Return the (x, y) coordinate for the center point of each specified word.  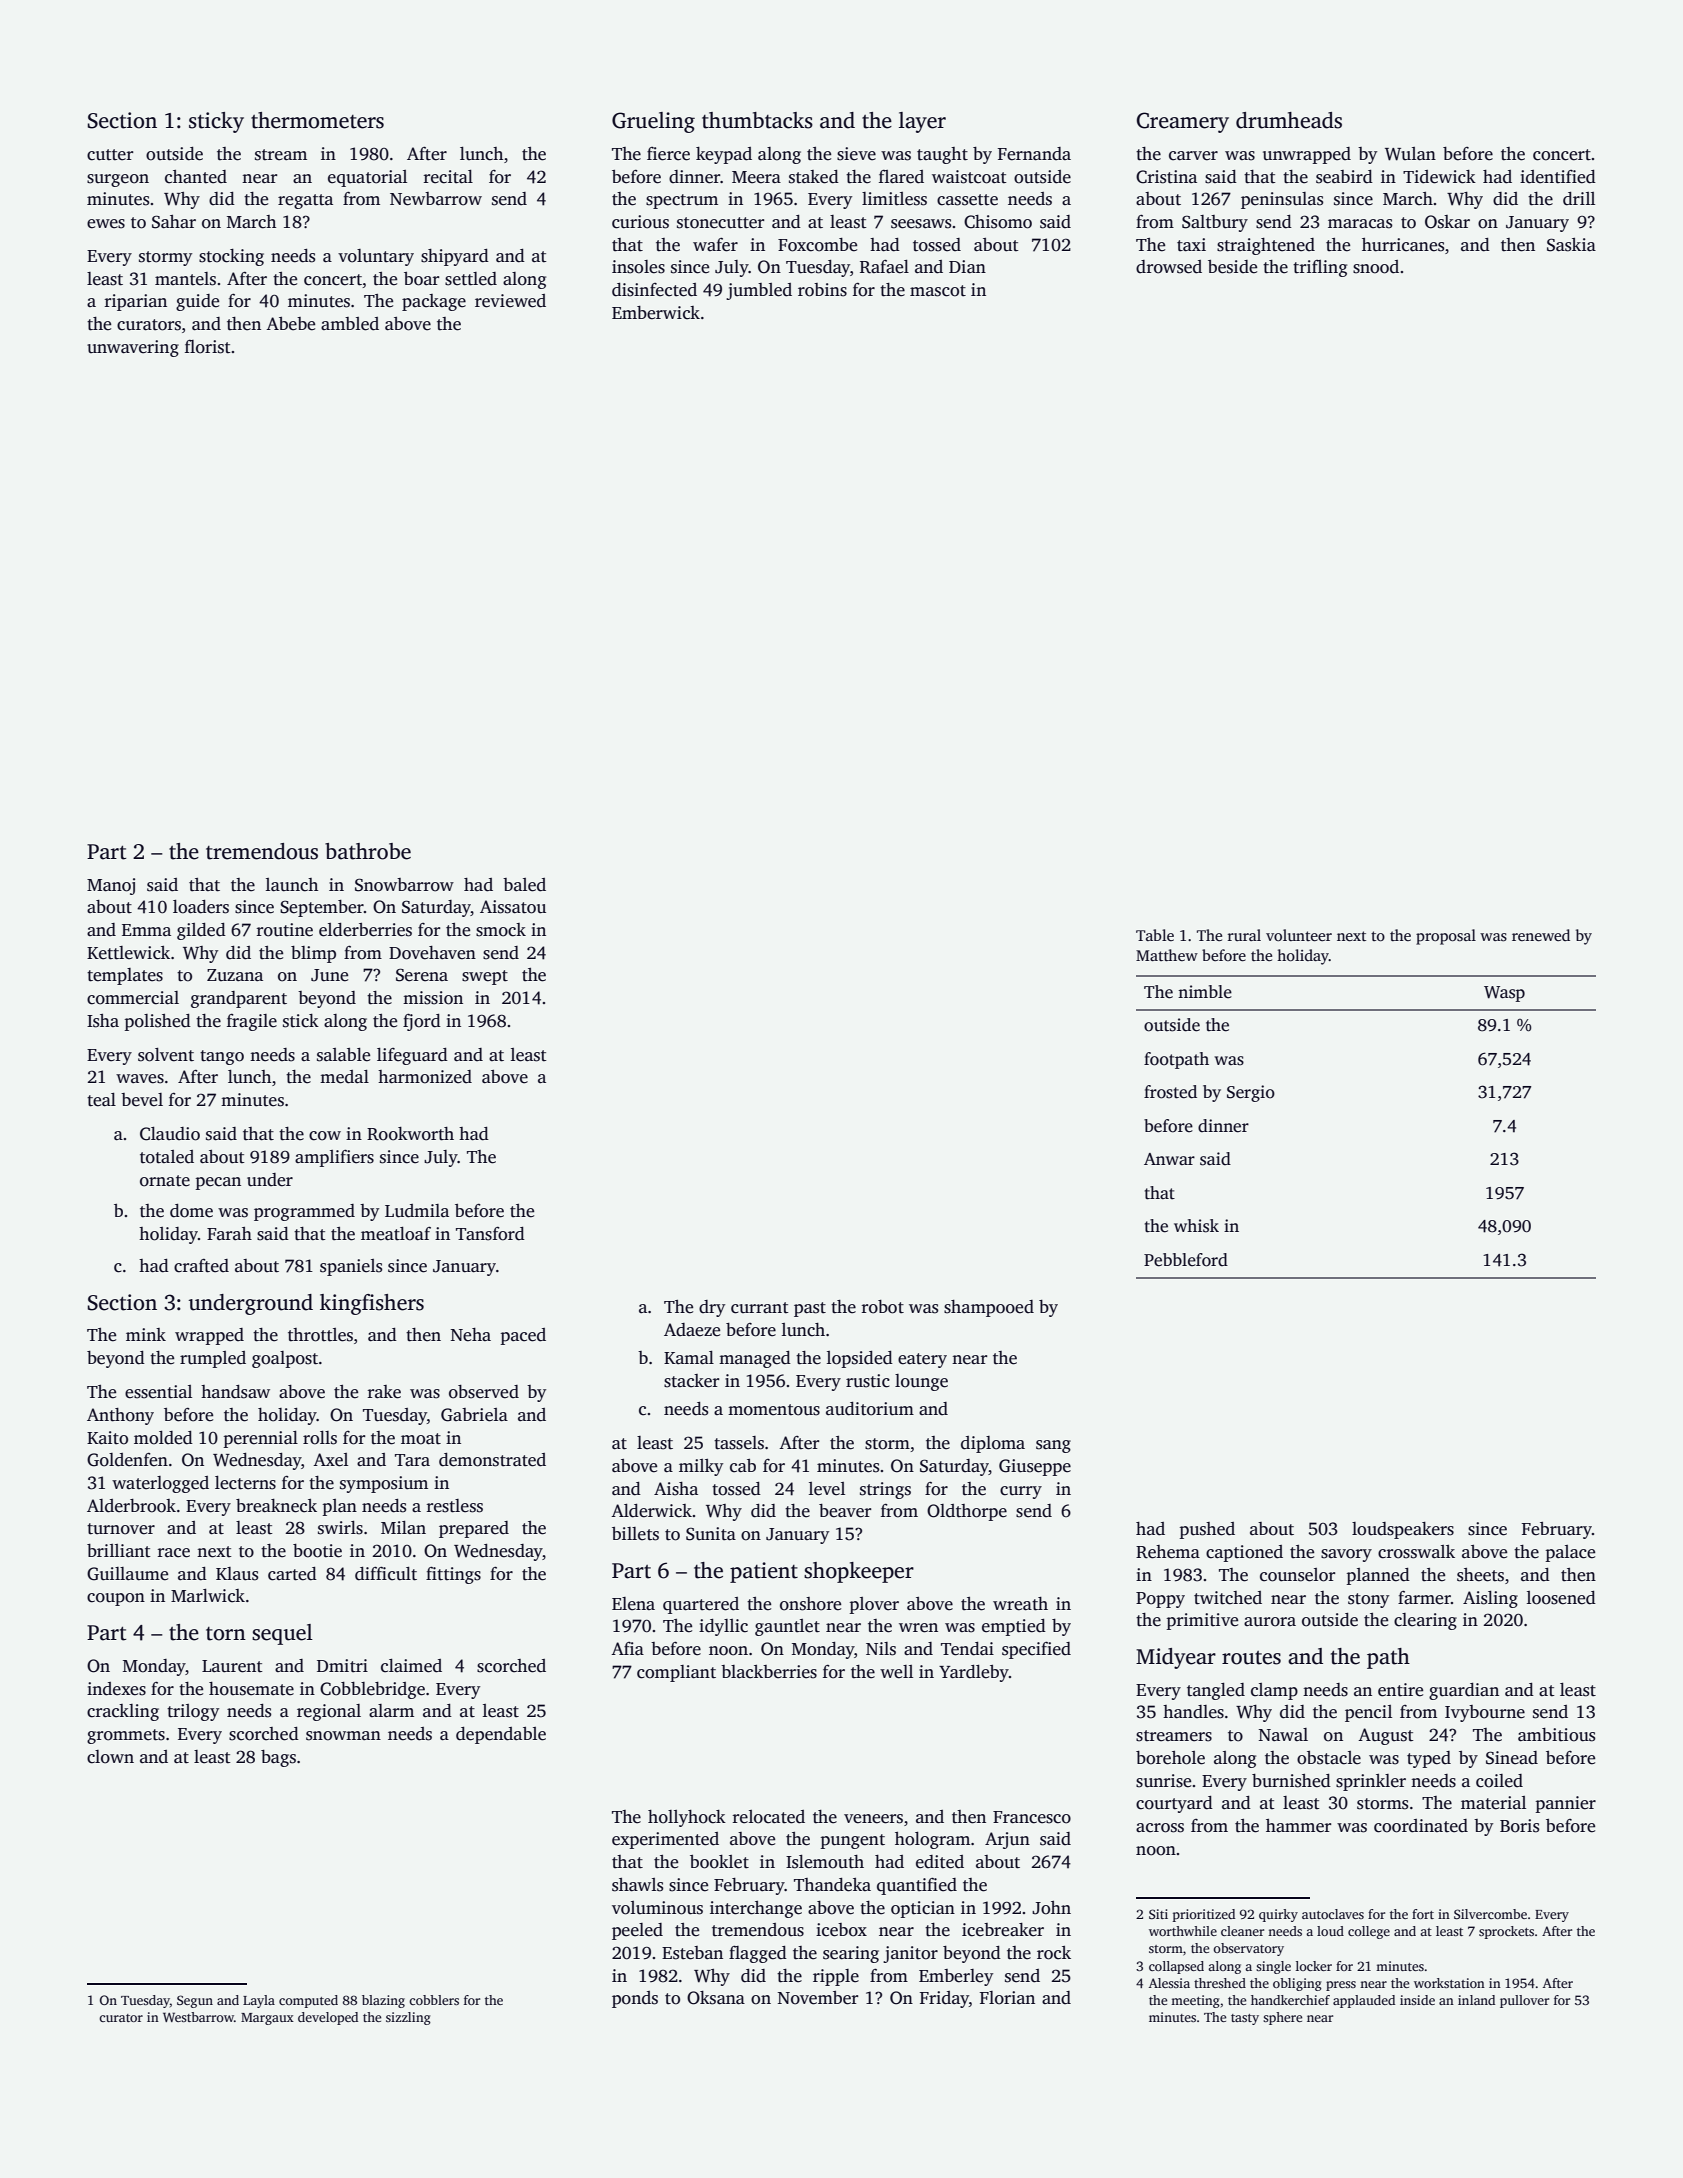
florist (208, 347)
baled (524, 885)
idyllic (723, 1627)
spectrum (682, 201)
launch (292, 885)
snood (1376, 267)
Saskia (1571, 245)
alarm (391, 1710)
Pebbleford (1186, 1260)
